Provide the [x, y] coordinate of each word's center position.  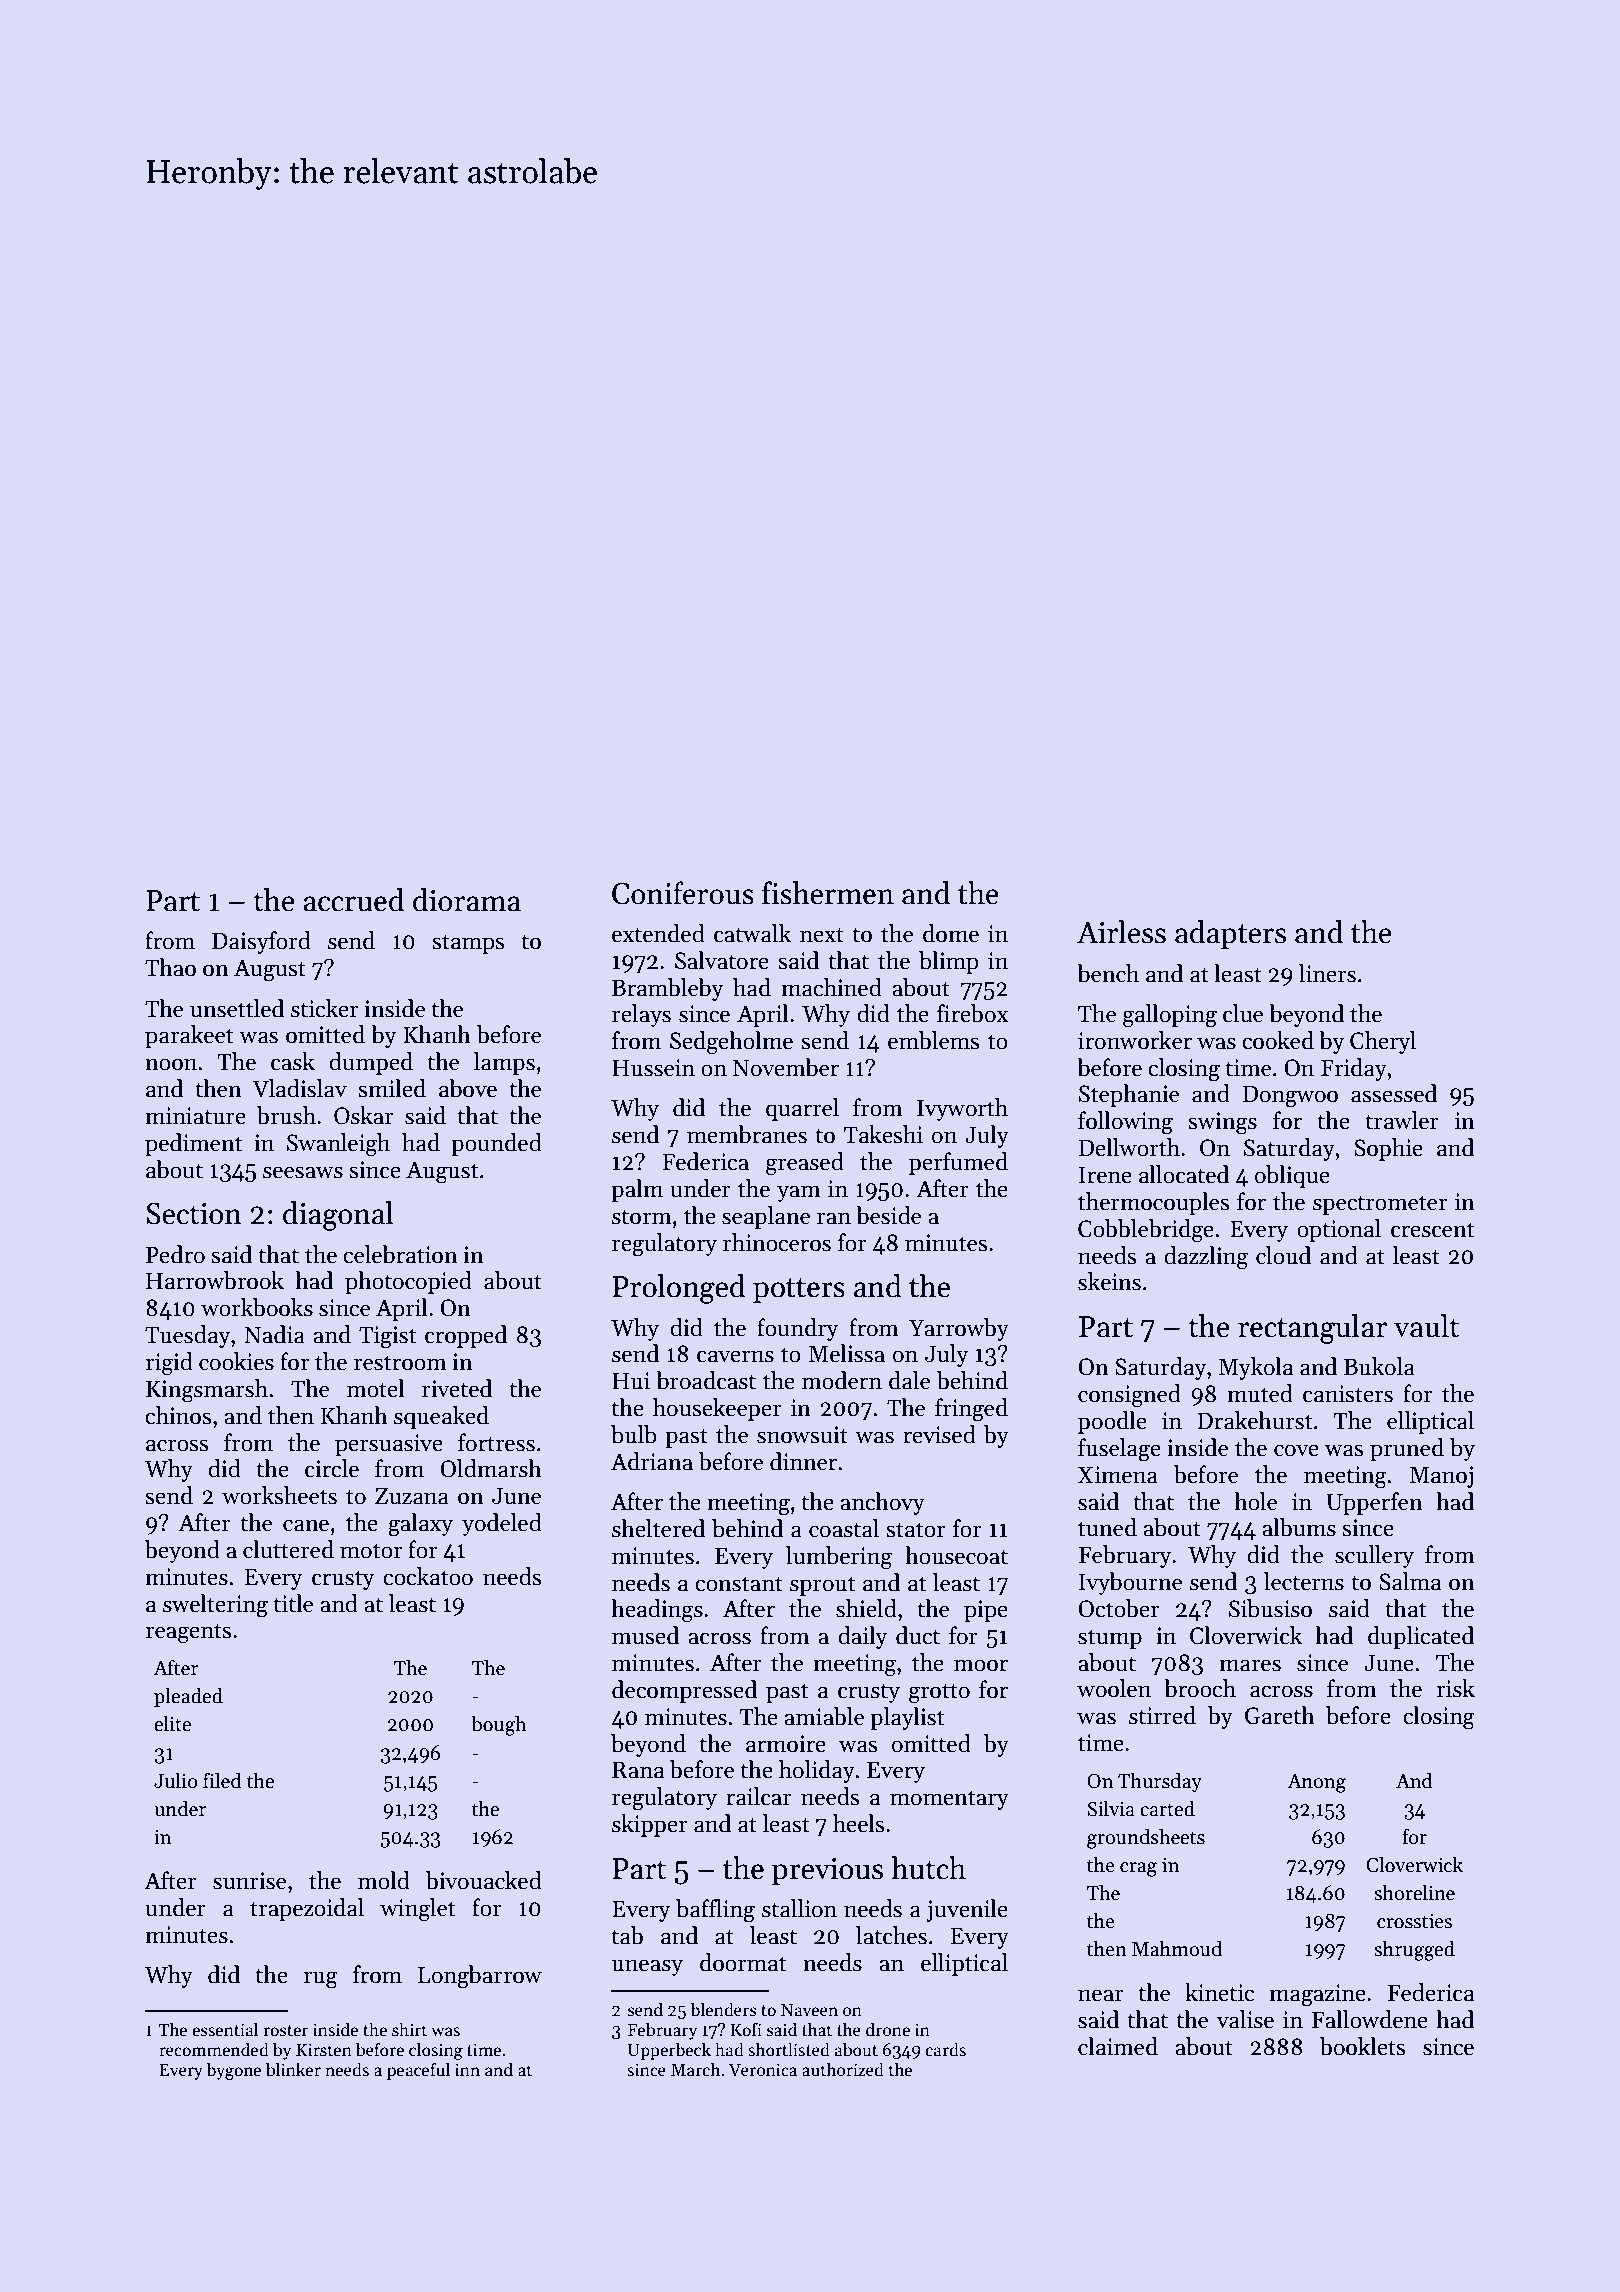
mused [645, 1635]
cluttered [288, 1549]
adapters [1230, 934]
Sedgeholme [731, 1043]
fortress [496, 1442]
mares [1250, 1665]
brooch [1200, 1688]
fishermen [828, 893]
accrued [353, 900]
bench [1108, 973]
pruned [1407, 1449]
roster [286, 2031]
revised [939, 1434]
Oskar [364, 1115]
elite [172, 1723]
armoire [786, 1744]
